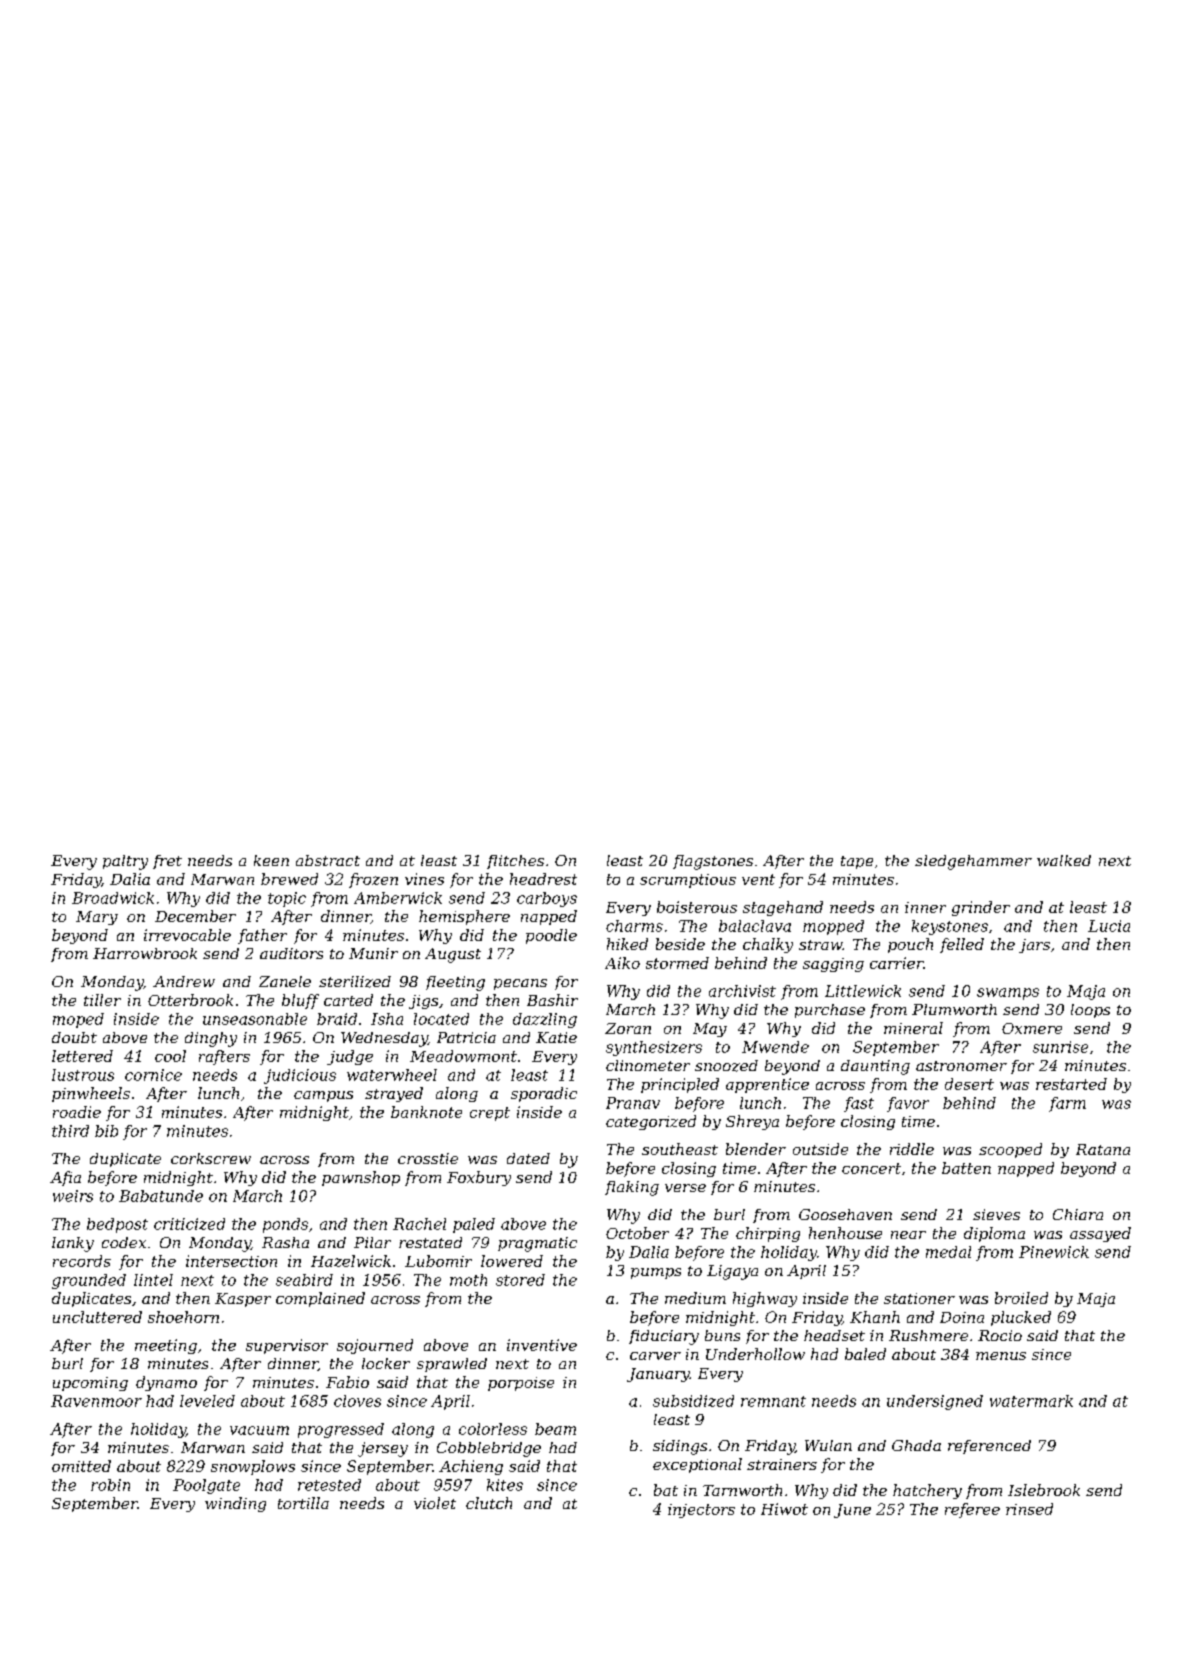 The width and height of the screenshot is (1183, 1673). What do you see at coordinates (664, 1337) in the screenshot?
I see `fiduciary` at bounding box center [664, 1337].
